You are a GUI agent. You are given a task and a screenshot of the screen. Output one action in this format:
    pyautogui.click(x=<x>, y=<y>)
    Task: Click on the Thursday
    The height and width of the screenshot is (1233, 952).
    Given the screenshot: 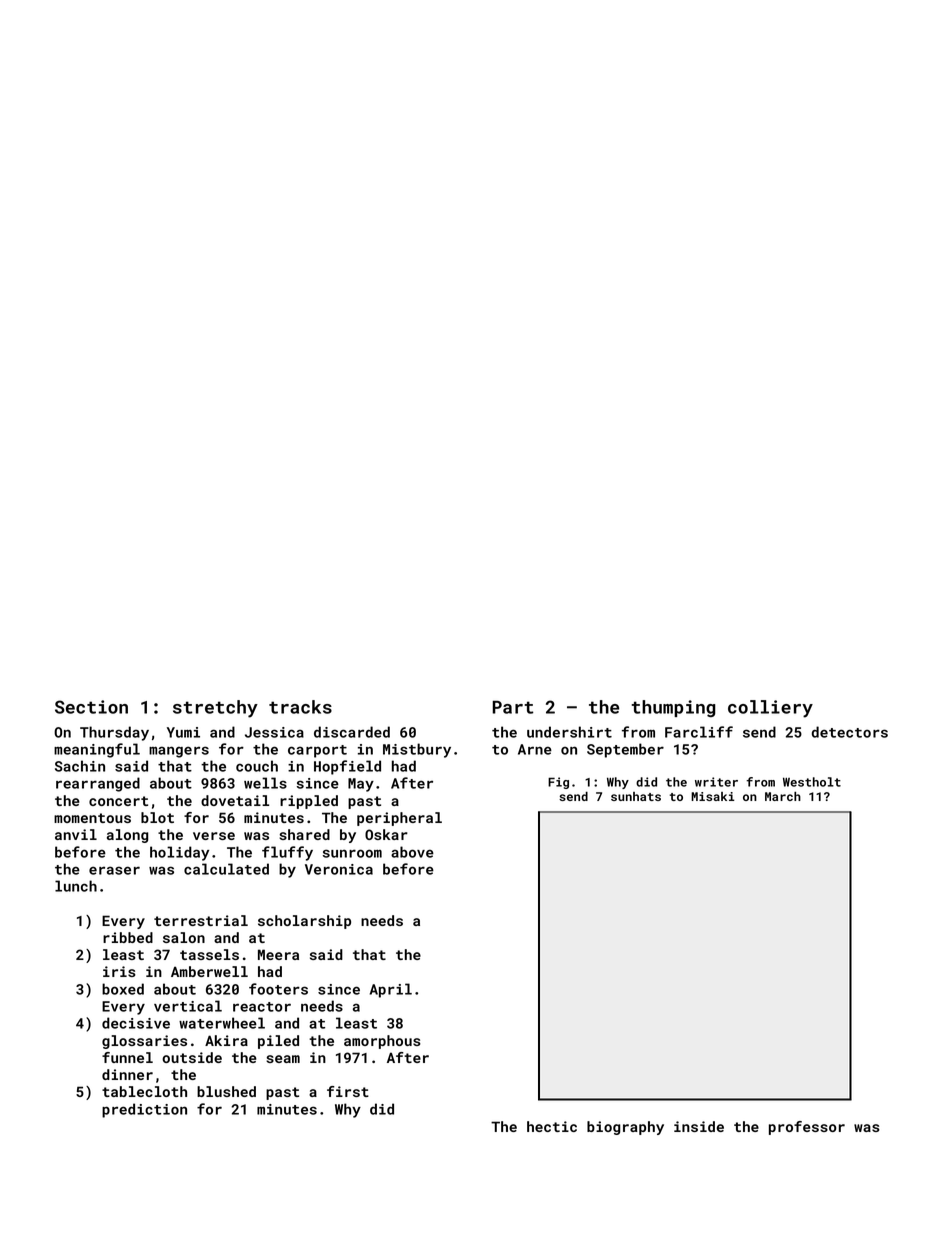 What is the action you would take?
    pyautogui.click(x=114, y=733)
